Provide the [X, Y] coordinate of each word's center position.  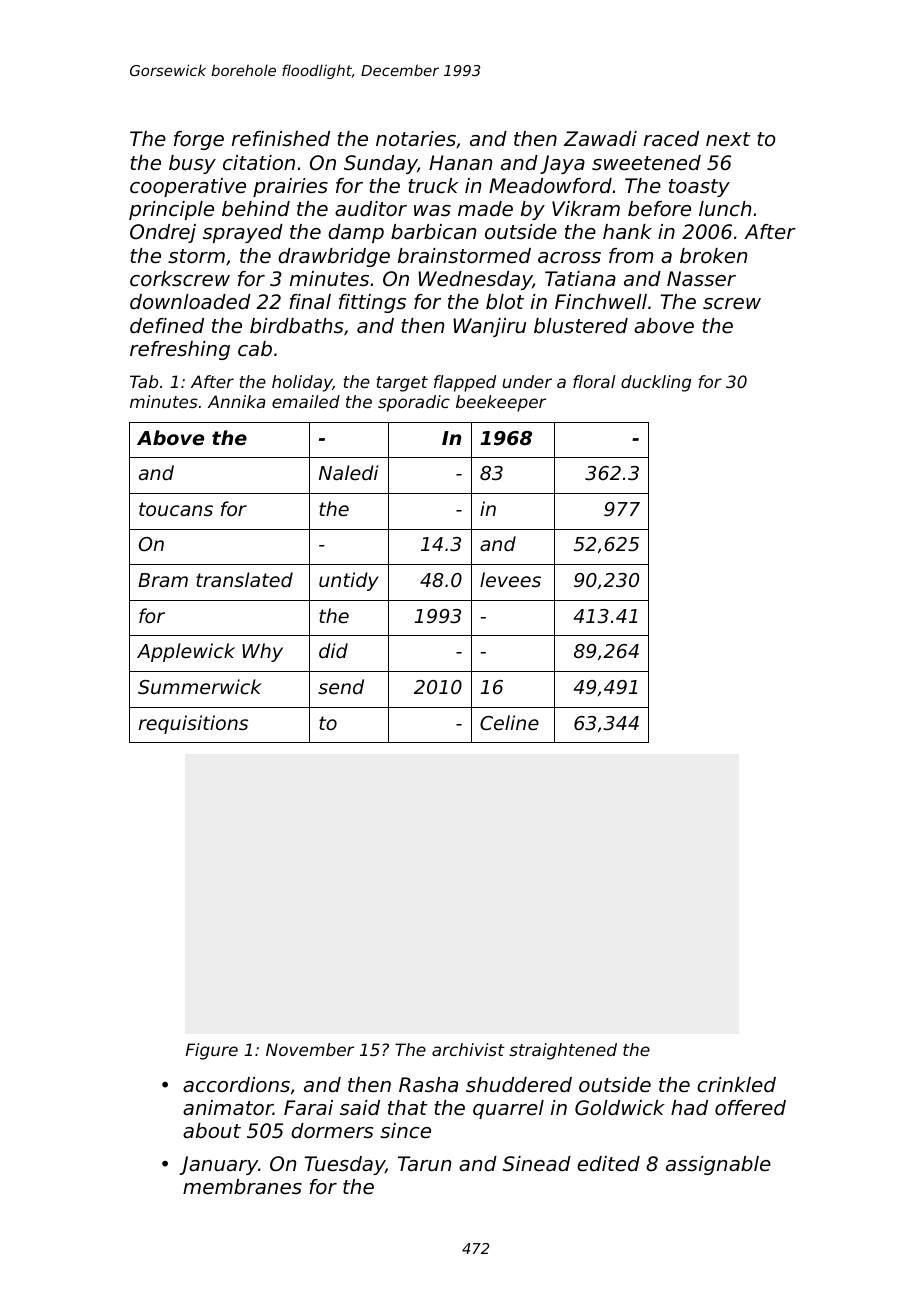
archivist [468, 1049]
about [212, 1131]
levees [510, 579]
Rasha [428, 1085]
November [310, 1049]
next [728, 139]
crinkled [736, 1085]
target [402, 384]
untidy [349, 581]
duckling [656, 383]
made [485, 209]
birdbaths [297, 326]
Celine [509, 722]
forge [199, 140]
